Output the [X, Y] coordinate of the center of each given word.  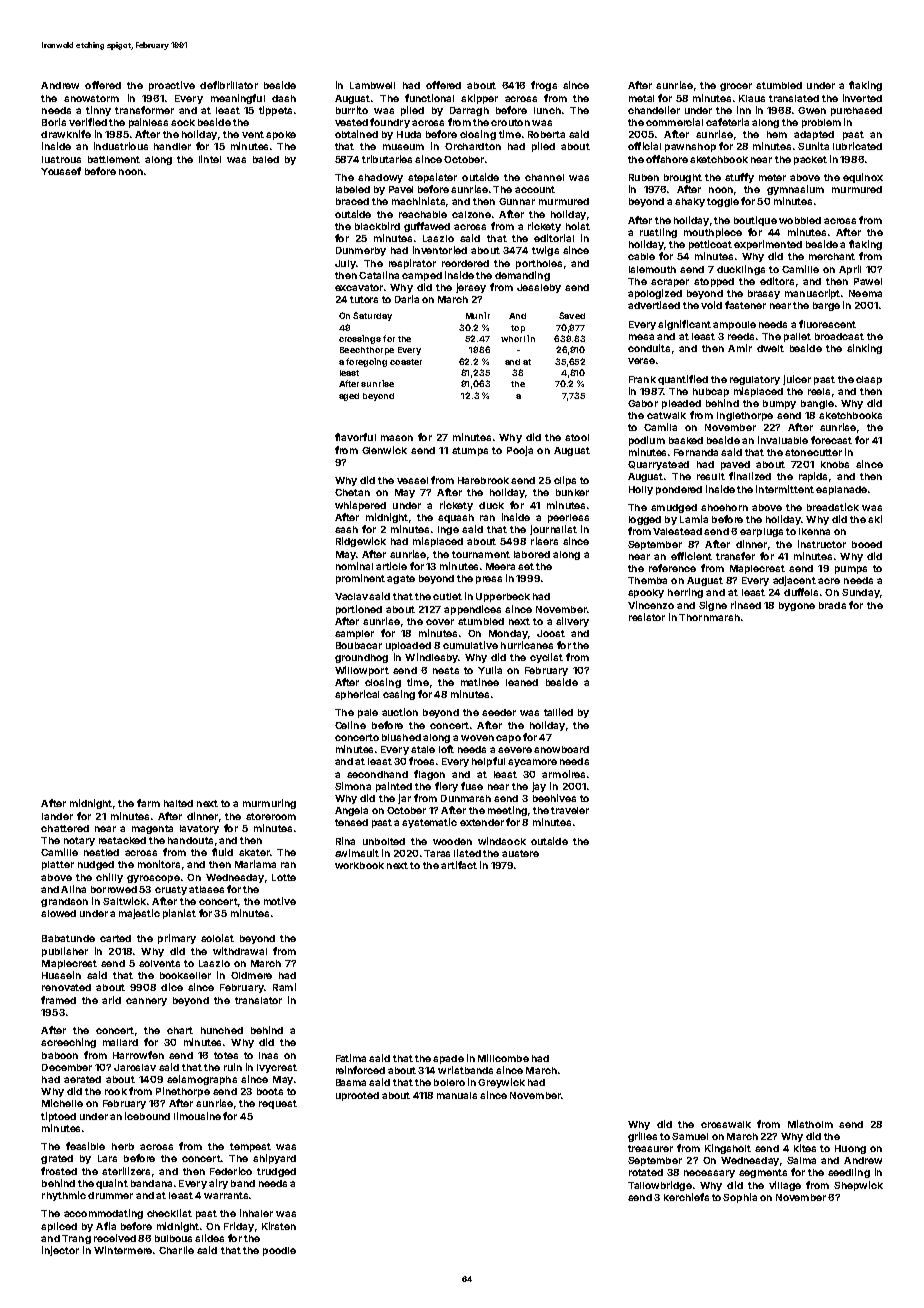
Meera [500, 566]
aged [349, 397]
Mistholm [810, 1124]
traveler [570, 810]
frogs [544, 86]
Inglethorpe [745, 416]
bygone [797, 606]
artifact [459, 865]
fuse [472, 786]
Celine [350, 725]
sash [346, 529]
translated [794, 98]
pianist [179, 914]
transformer [144, 110]
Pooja [520, 451]
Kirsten [279, 1226]
